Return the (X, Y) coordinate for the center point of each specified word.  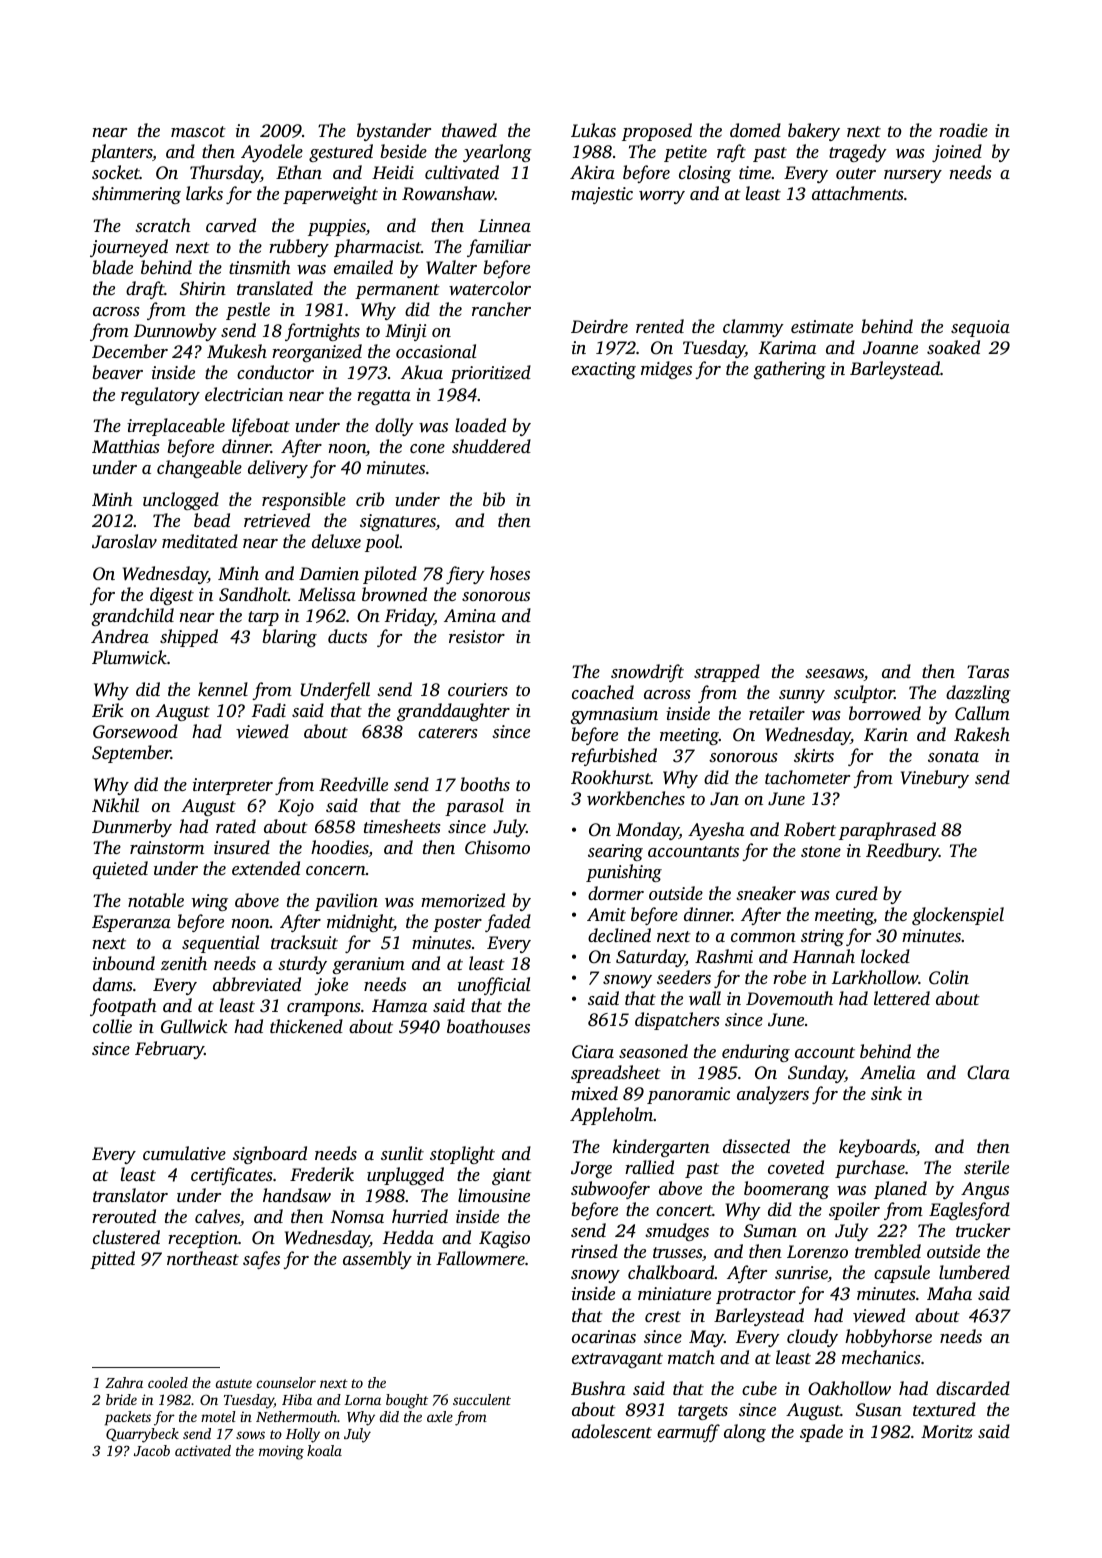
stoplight (462, 1155)
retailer (777, 713)
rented (660, 326)
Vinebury (935, 779)
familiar (499, 248)
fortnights (322, 332)
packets (128, 1418)
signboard (270, 1155)
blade (112, 267)
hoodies (340, 848)
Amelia (887, 1072)
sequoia (980, 328)
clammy (753, 328)
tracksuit (304, 942)
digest (172, 596)
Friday (409, 617)
